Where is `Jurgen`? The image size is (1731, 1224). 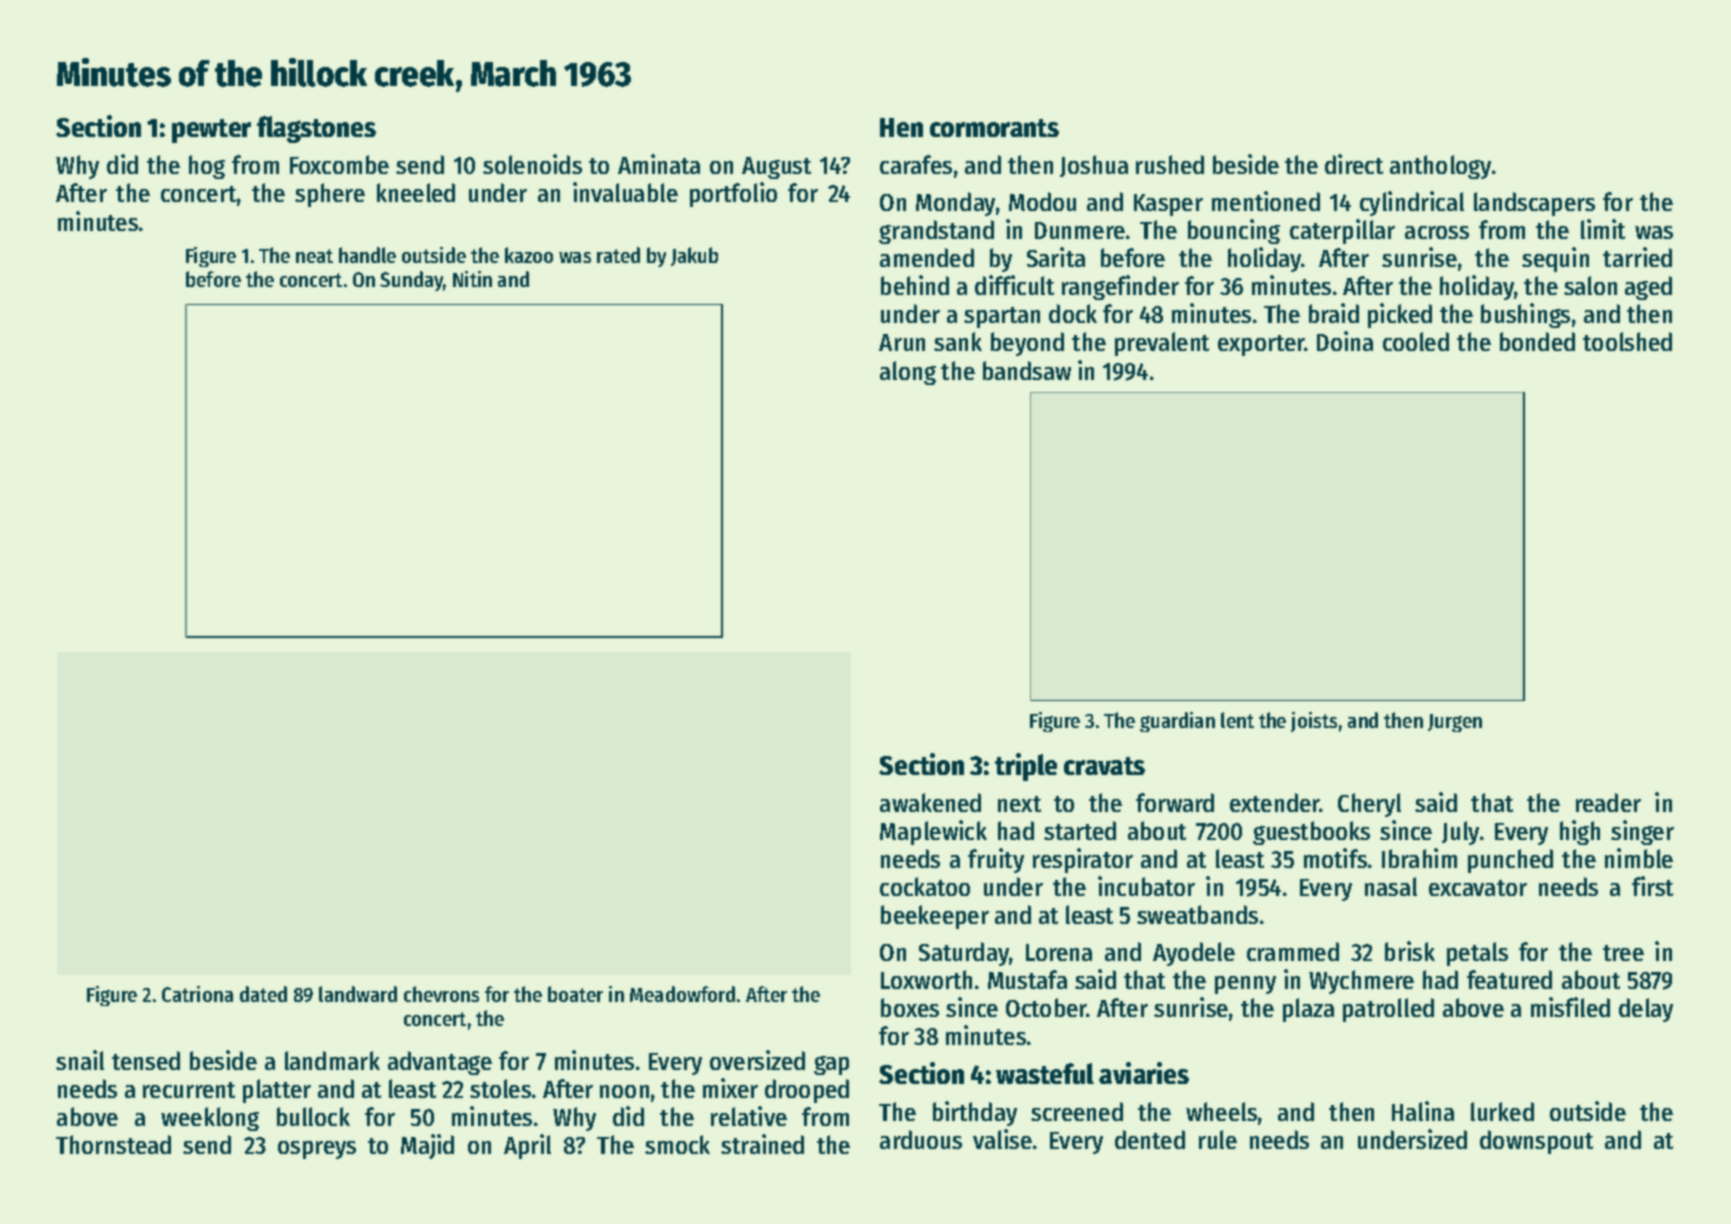 Jurgen is located at coordinates (1455, 723).
